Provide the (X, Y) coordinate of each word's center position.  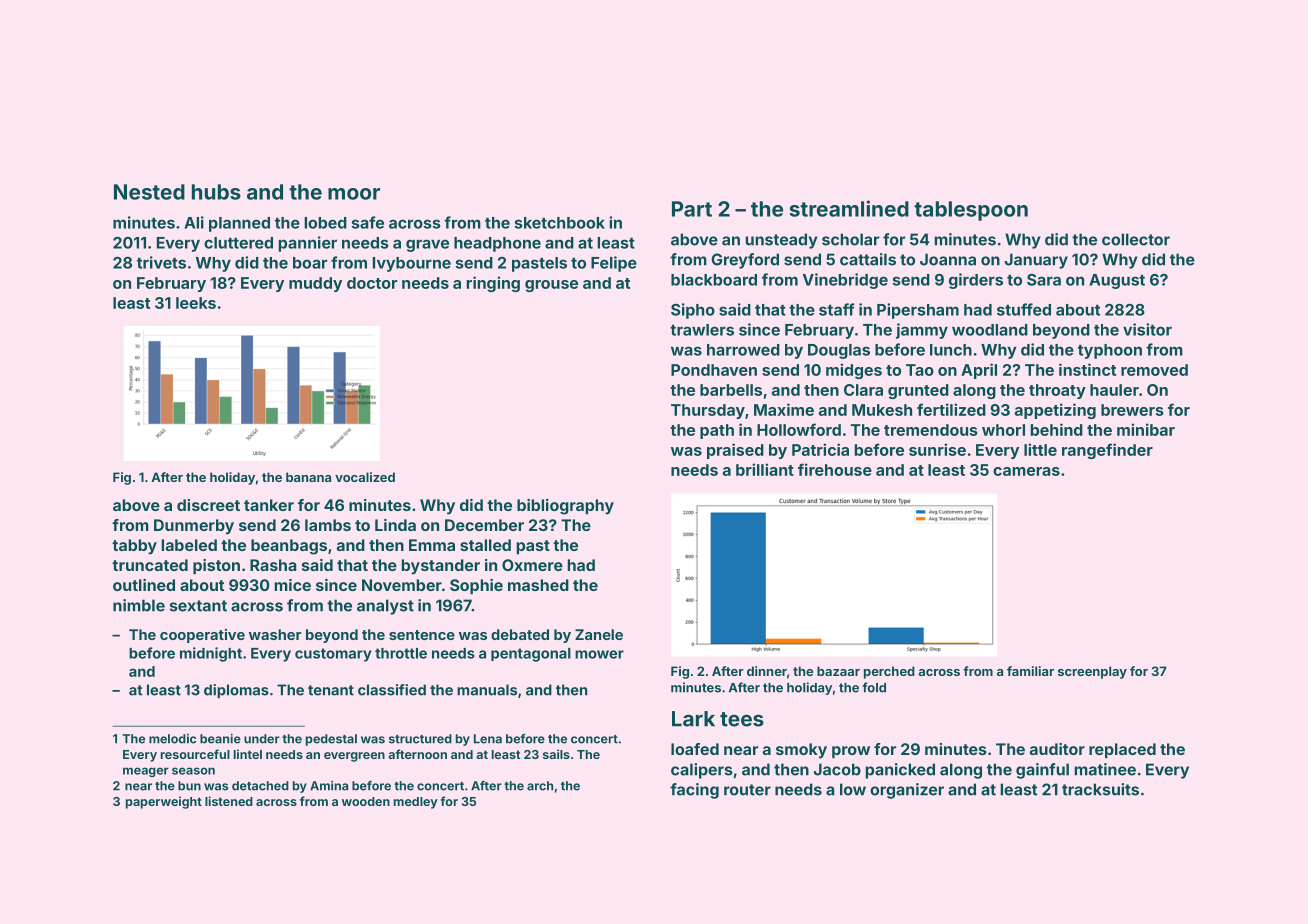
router (747, 790)
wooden (366, 801)
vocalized (365, 477)
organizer (907, 791)
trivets (161, 262)
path (717, 431)
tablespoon (971, 211)
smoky (801, 751)
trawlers (702, 330)
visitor (1147, 329)
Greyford (745, 261)
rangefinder (1107, 451)
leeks (196, 303)
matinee (1105, 769)
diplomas (236, 691)
